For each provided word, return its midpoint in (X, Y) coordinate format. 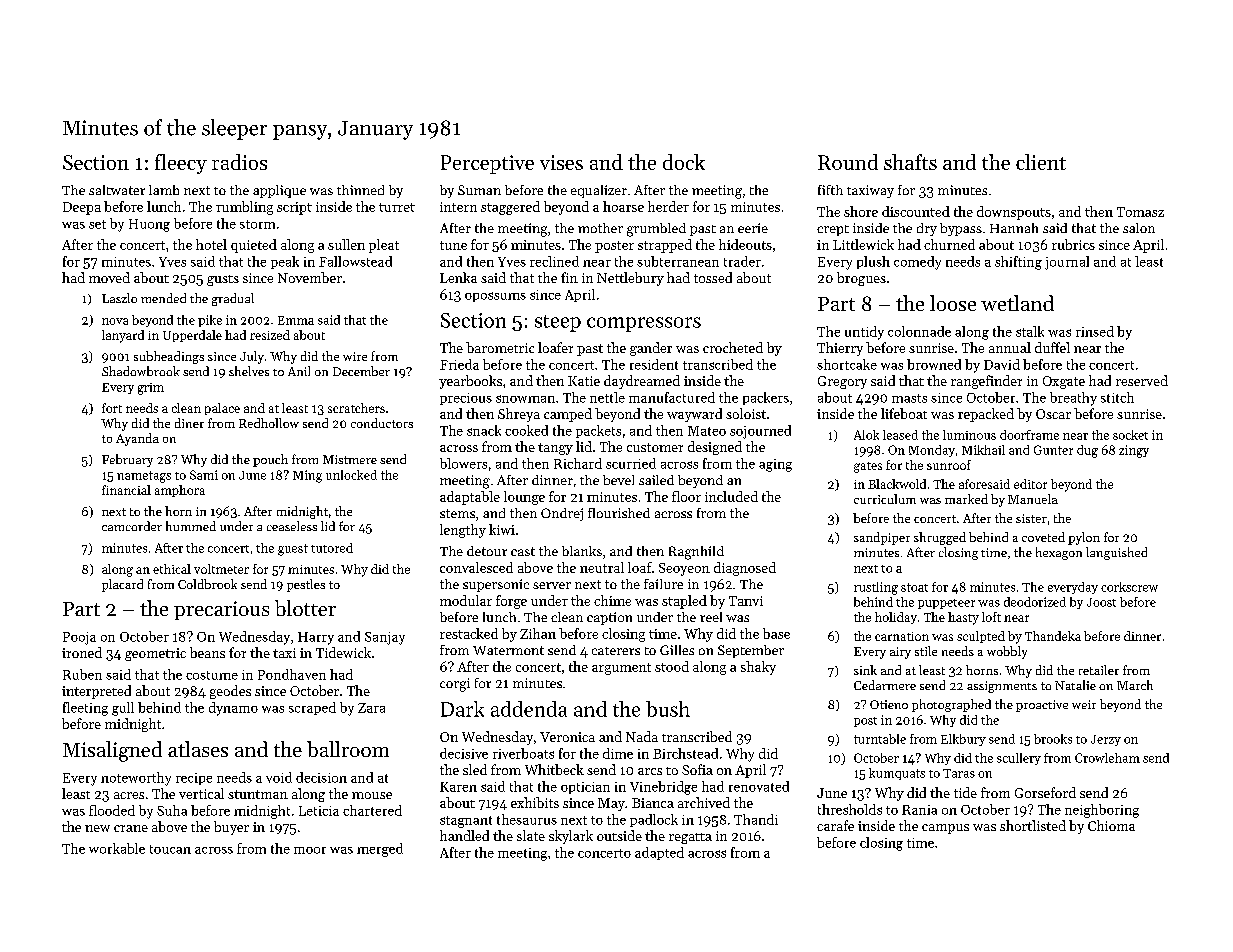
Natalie (1075, 685)
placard (122, 585)
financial (126, 490)
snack (484, 430)
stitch (1117, 397)
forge (511, 602)
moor (310, 850)
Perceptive (487, 164)
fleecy (181, 164)
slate (531, 835)
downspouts (1014, 213)
